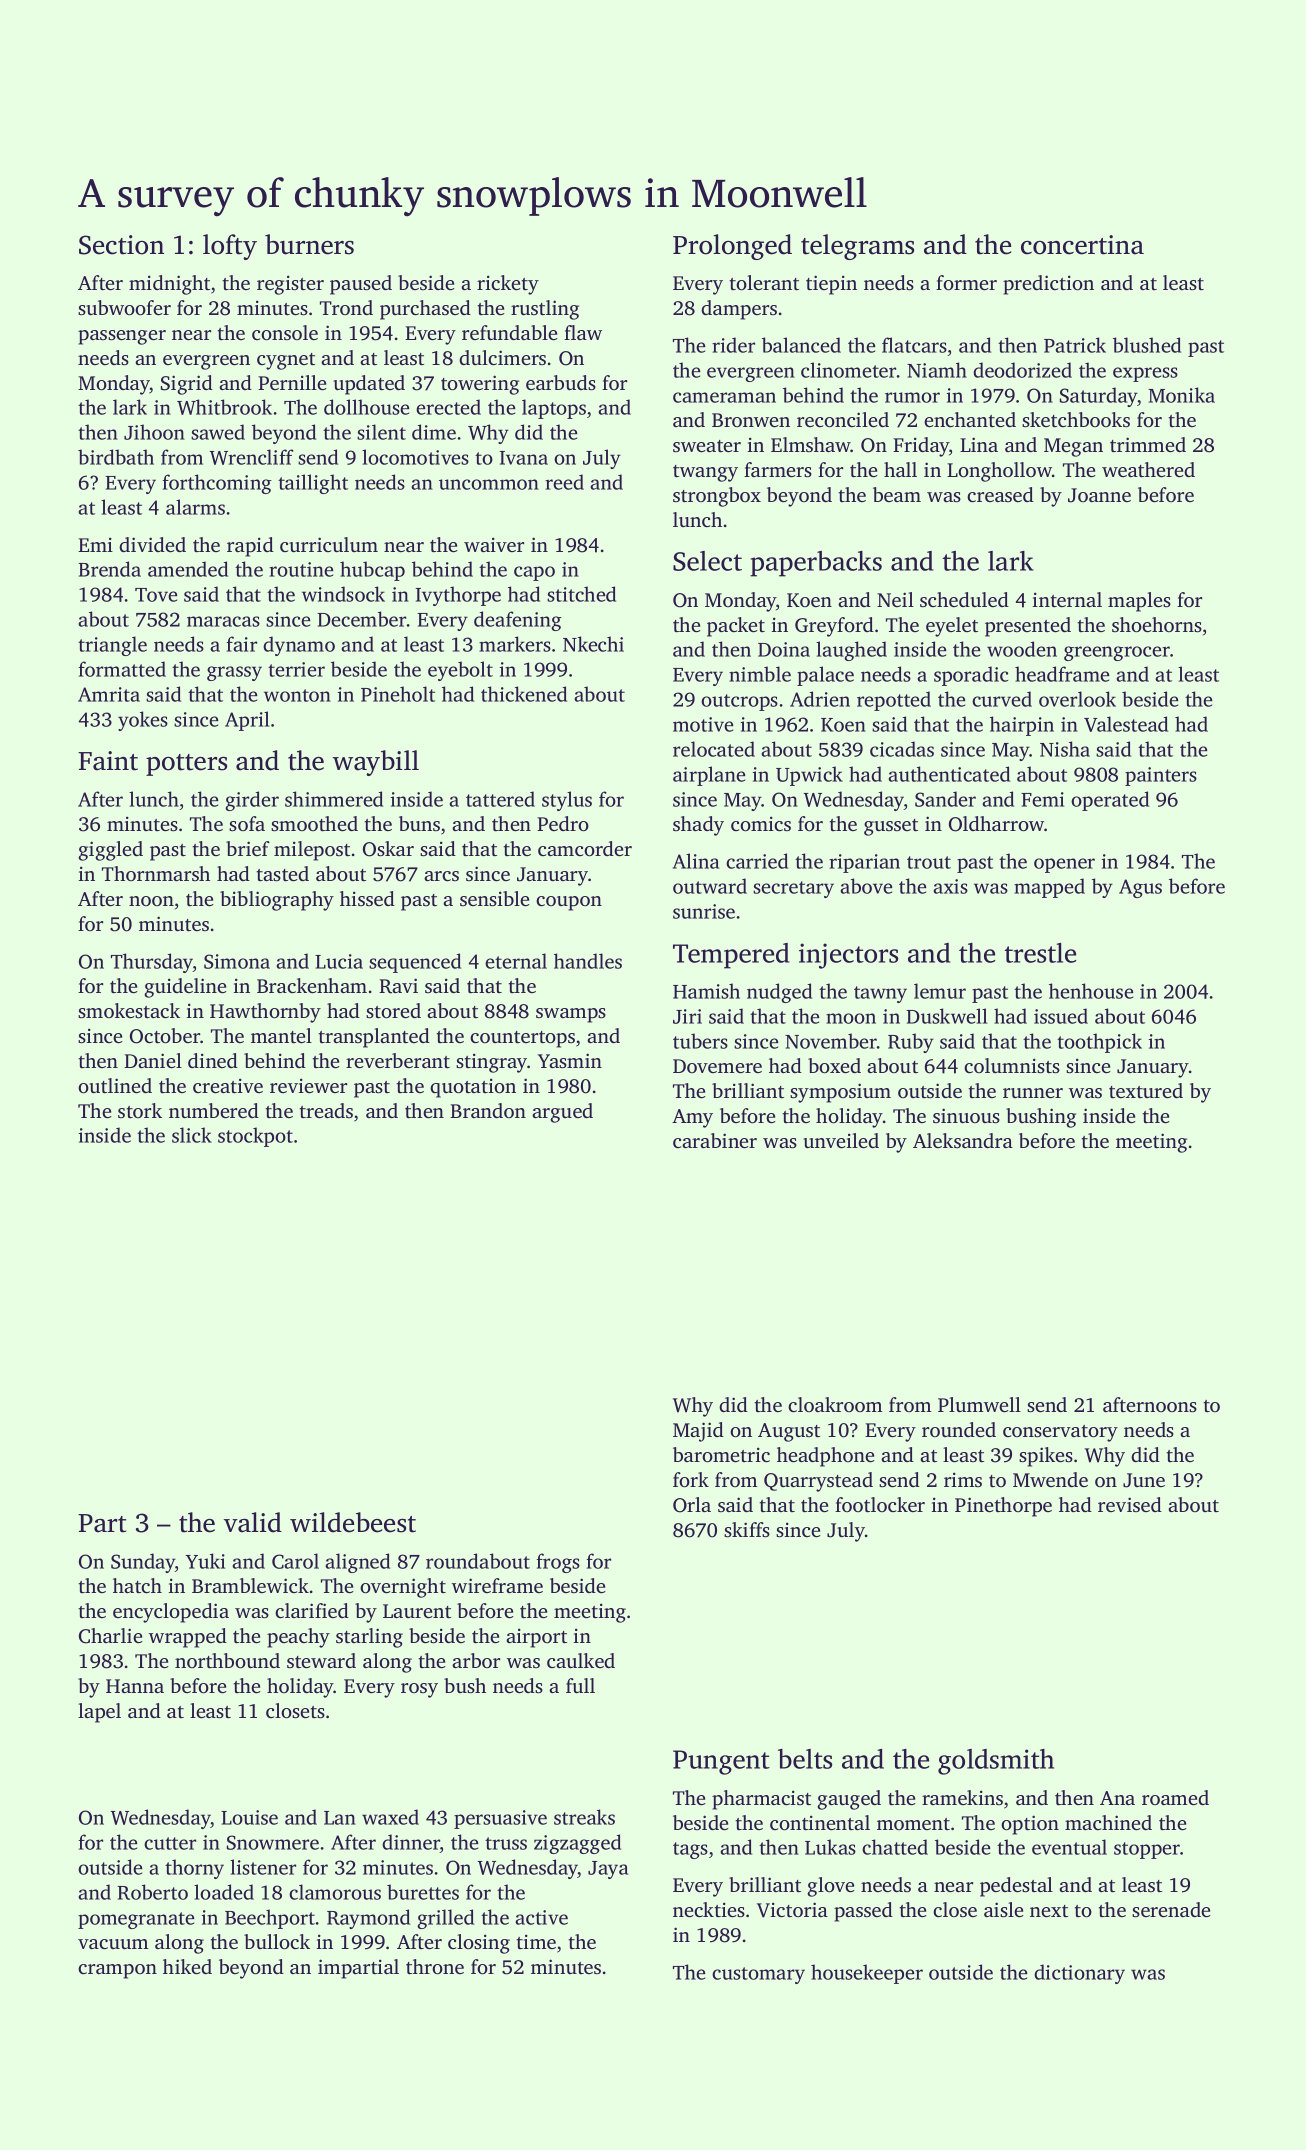 This image has height=2150, width=1306. I want to click on customary, so click(758, 1975).
